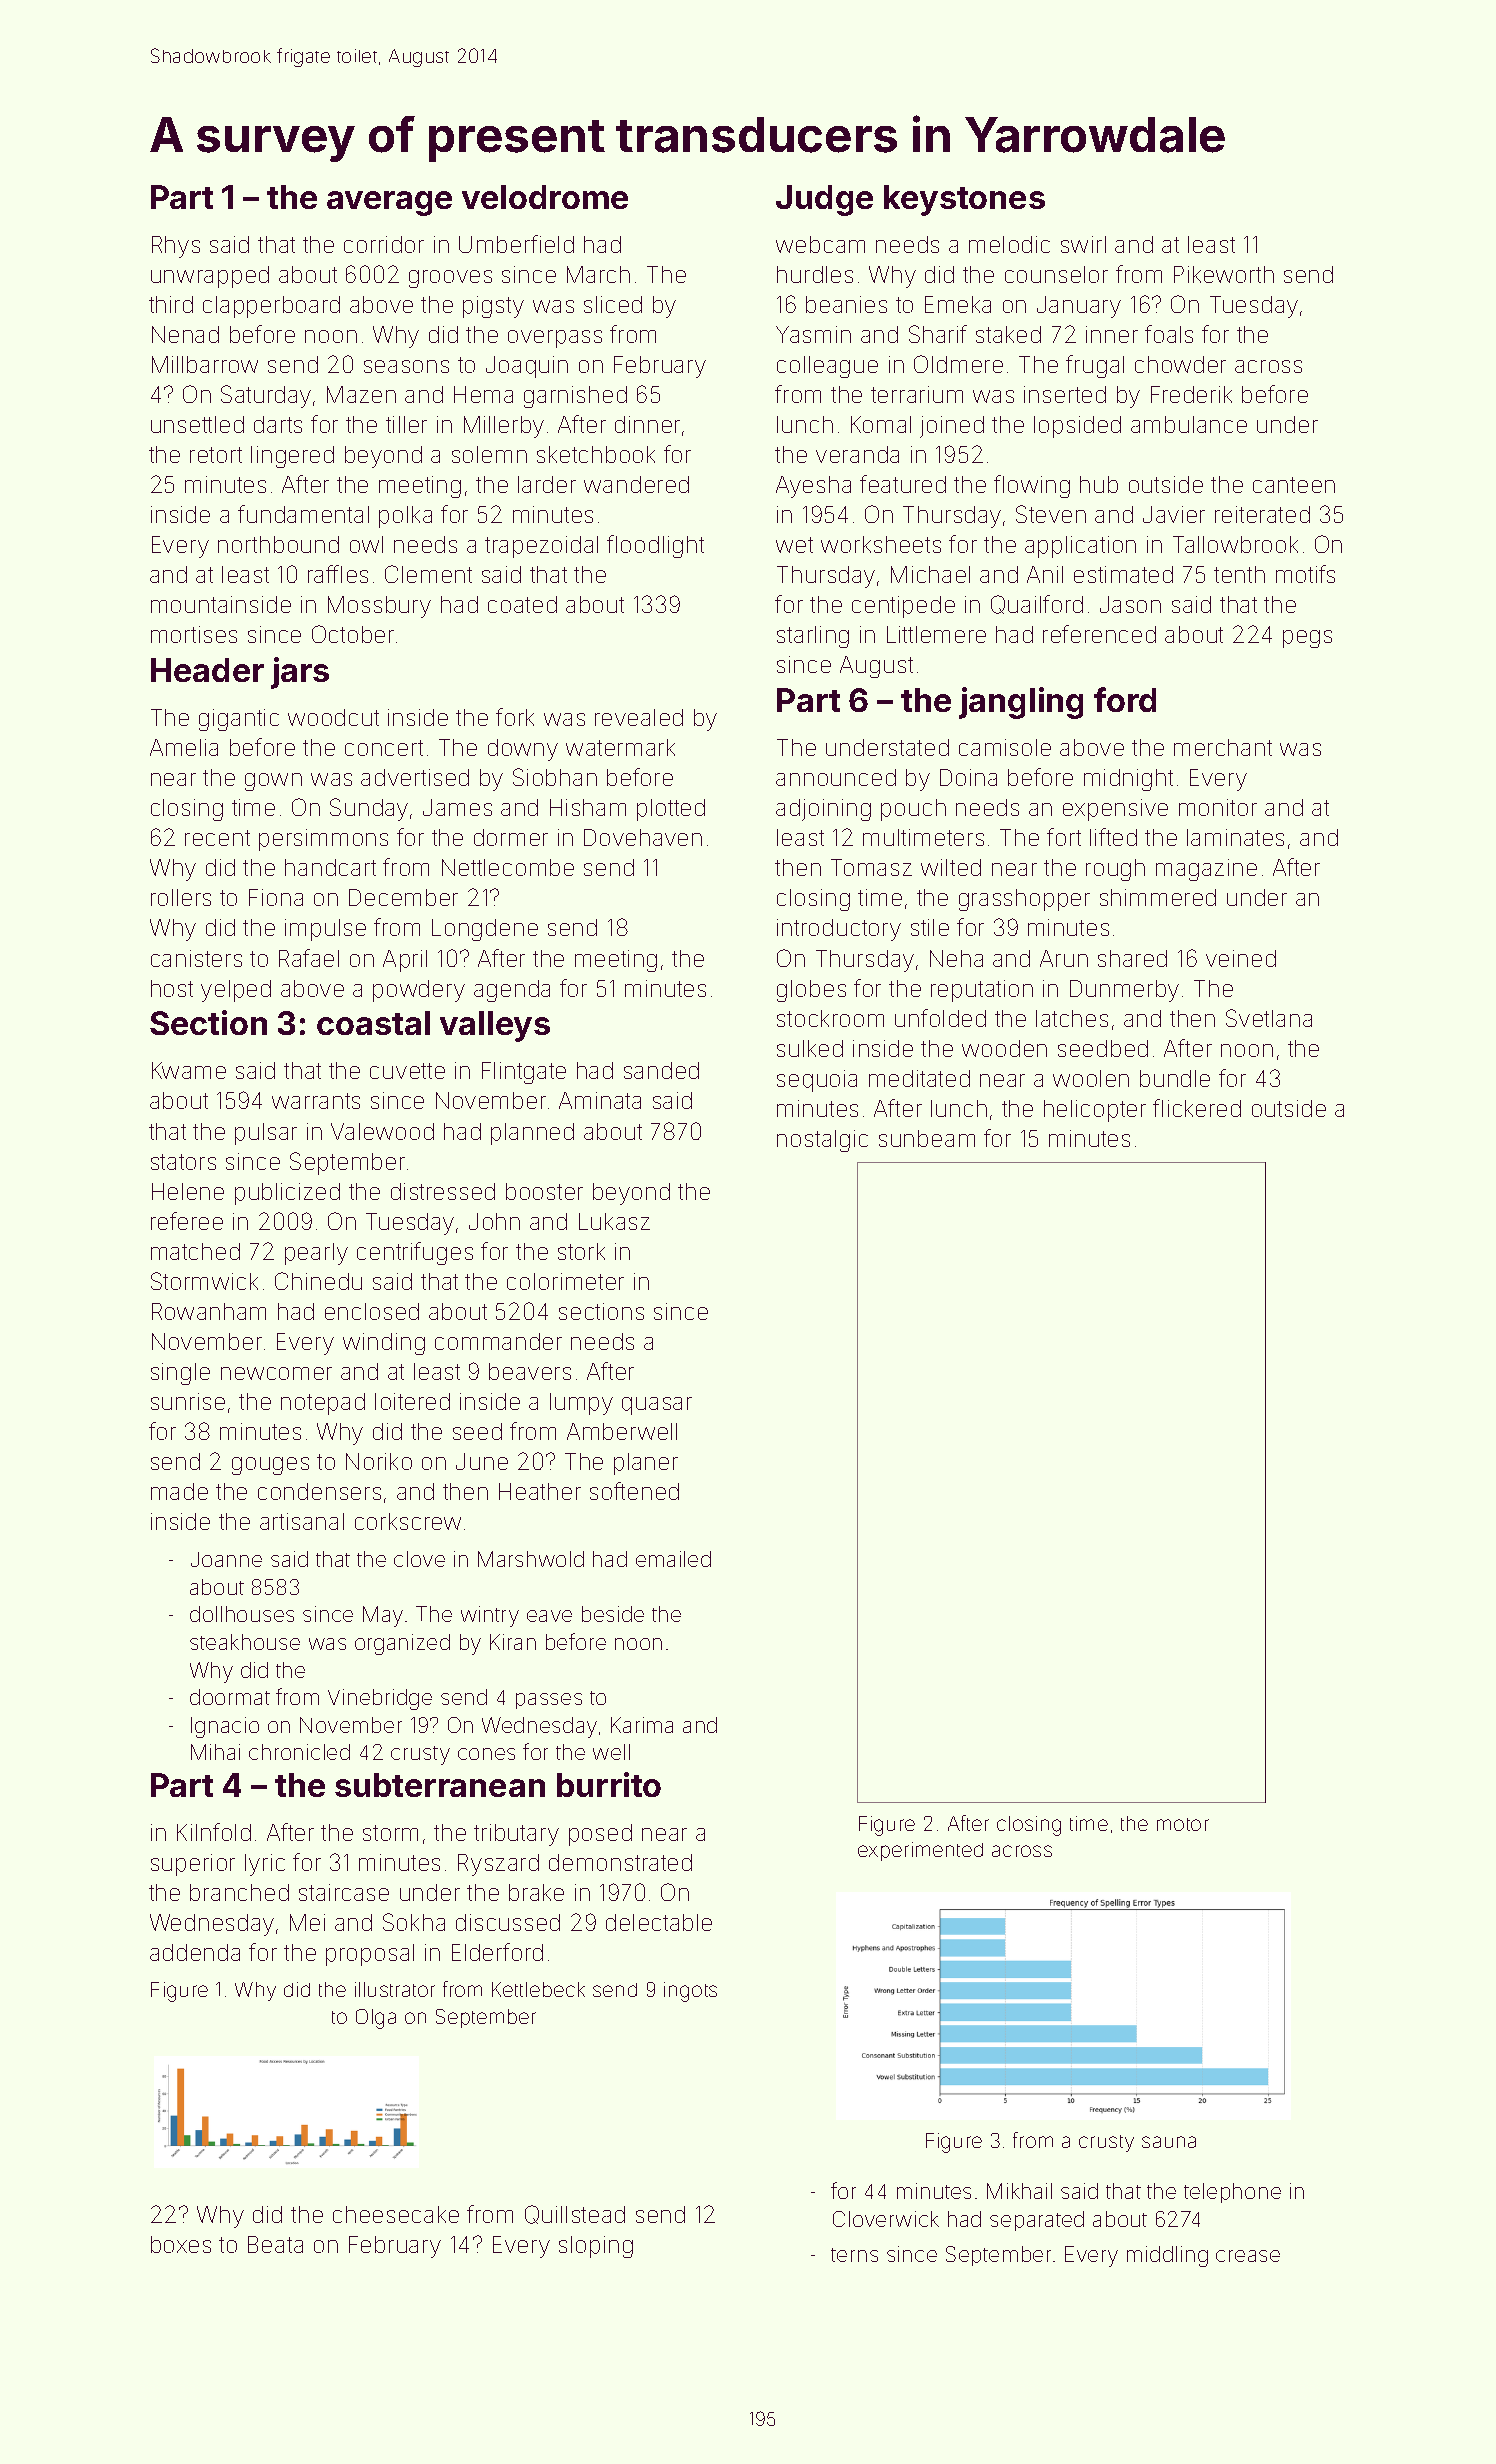  Describe the element at coordinates (389, 203) in the screenshot. I see `average` at that location.
